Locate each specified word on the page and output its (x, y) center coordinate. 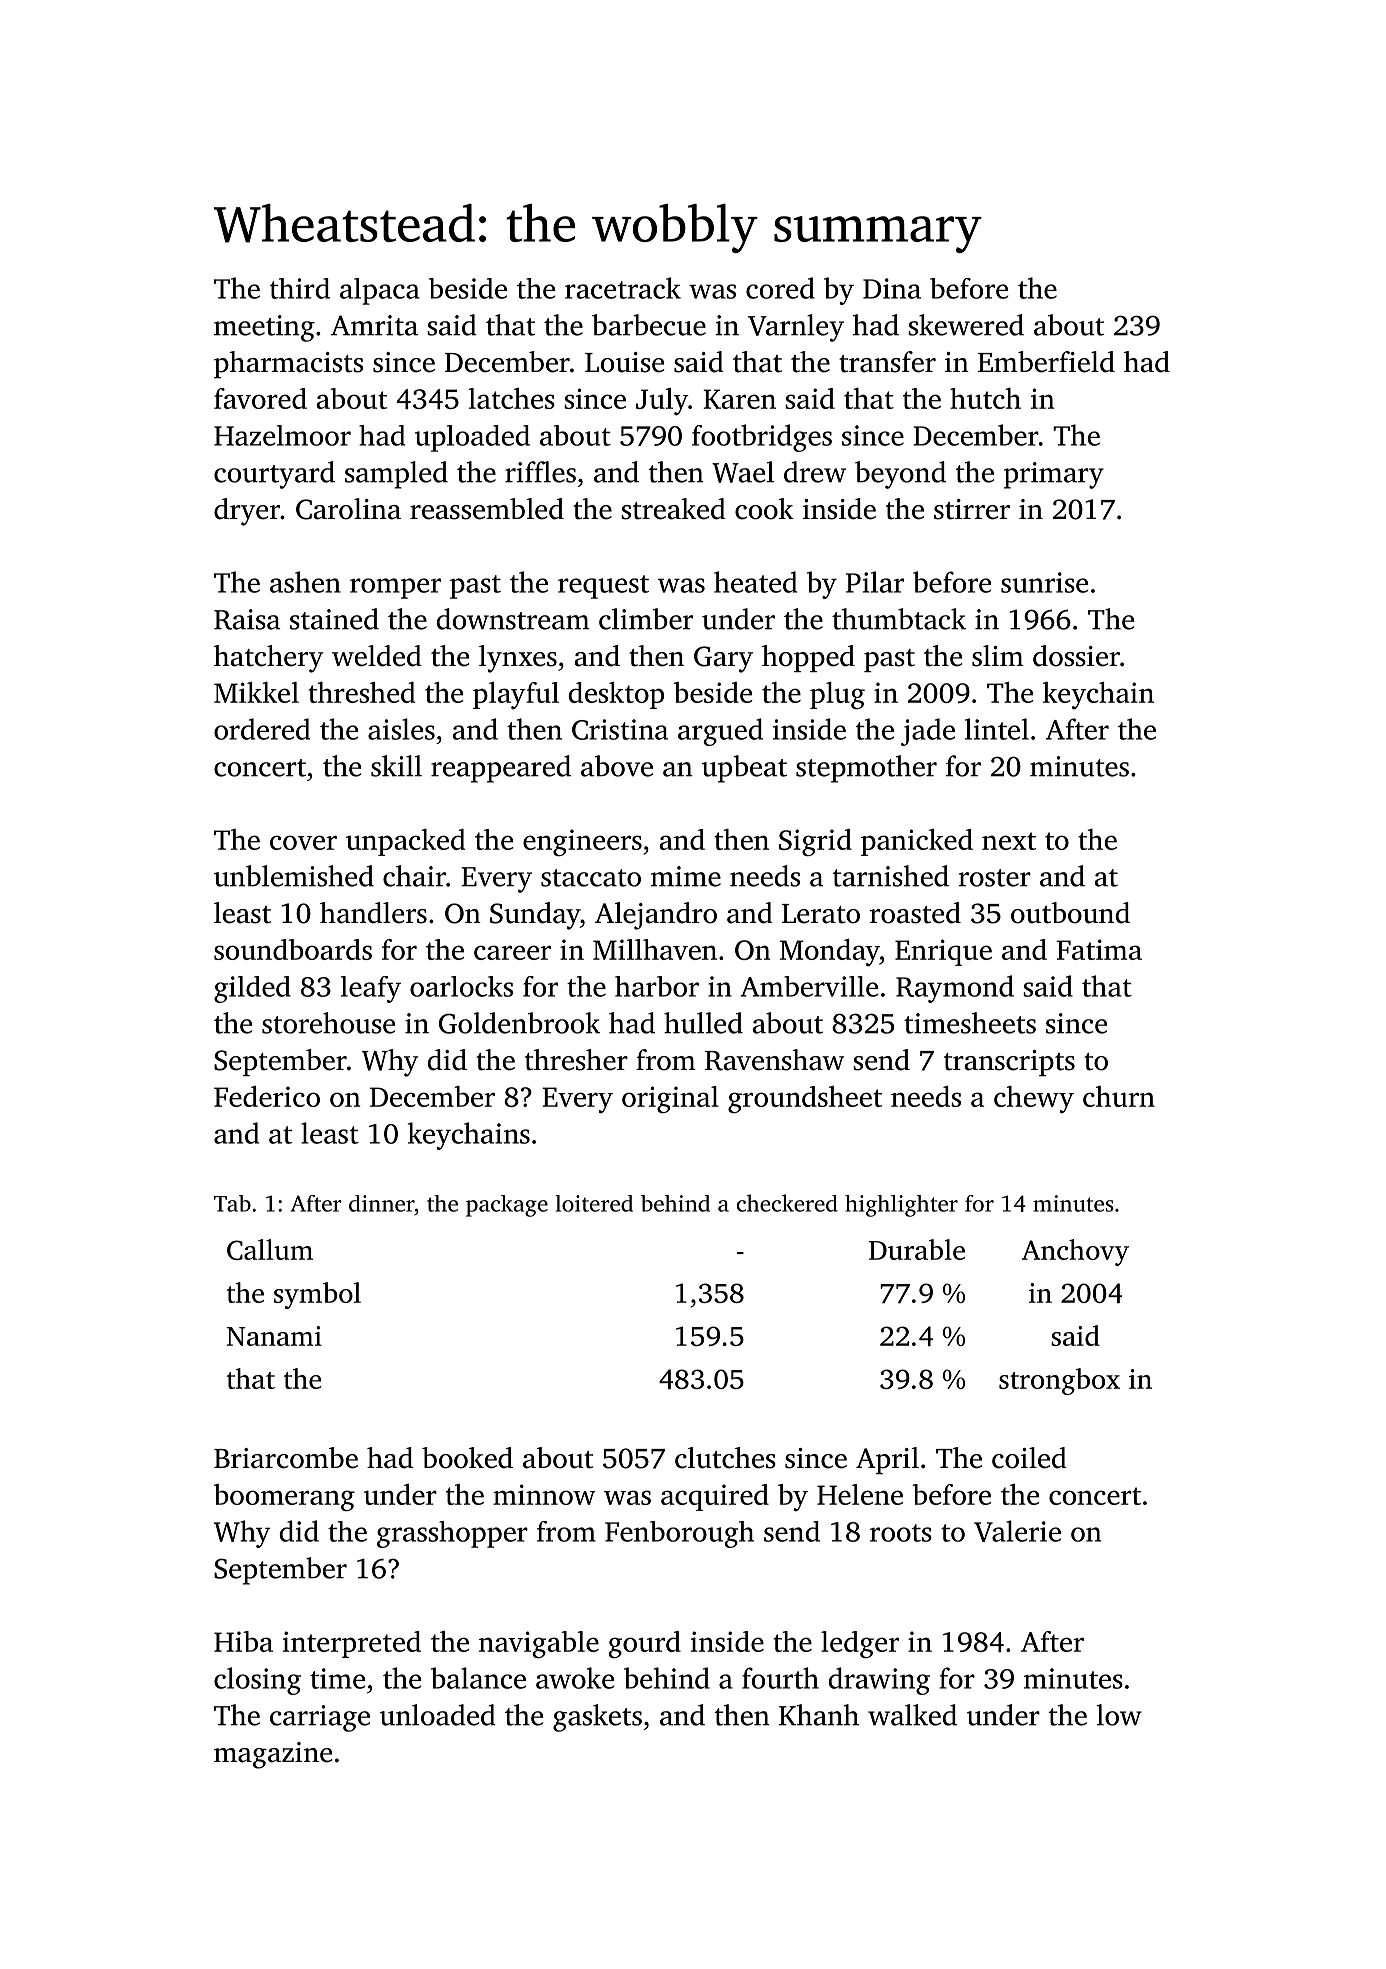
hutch (985, 398)
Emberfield (1046, 362)
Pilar (875, 582)
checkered (787, 1203)
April (887, 1460)
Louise (624, 362)
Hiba (243, 1641)
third (300, 288)
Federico (267, 1096)
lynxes (518, 659)
